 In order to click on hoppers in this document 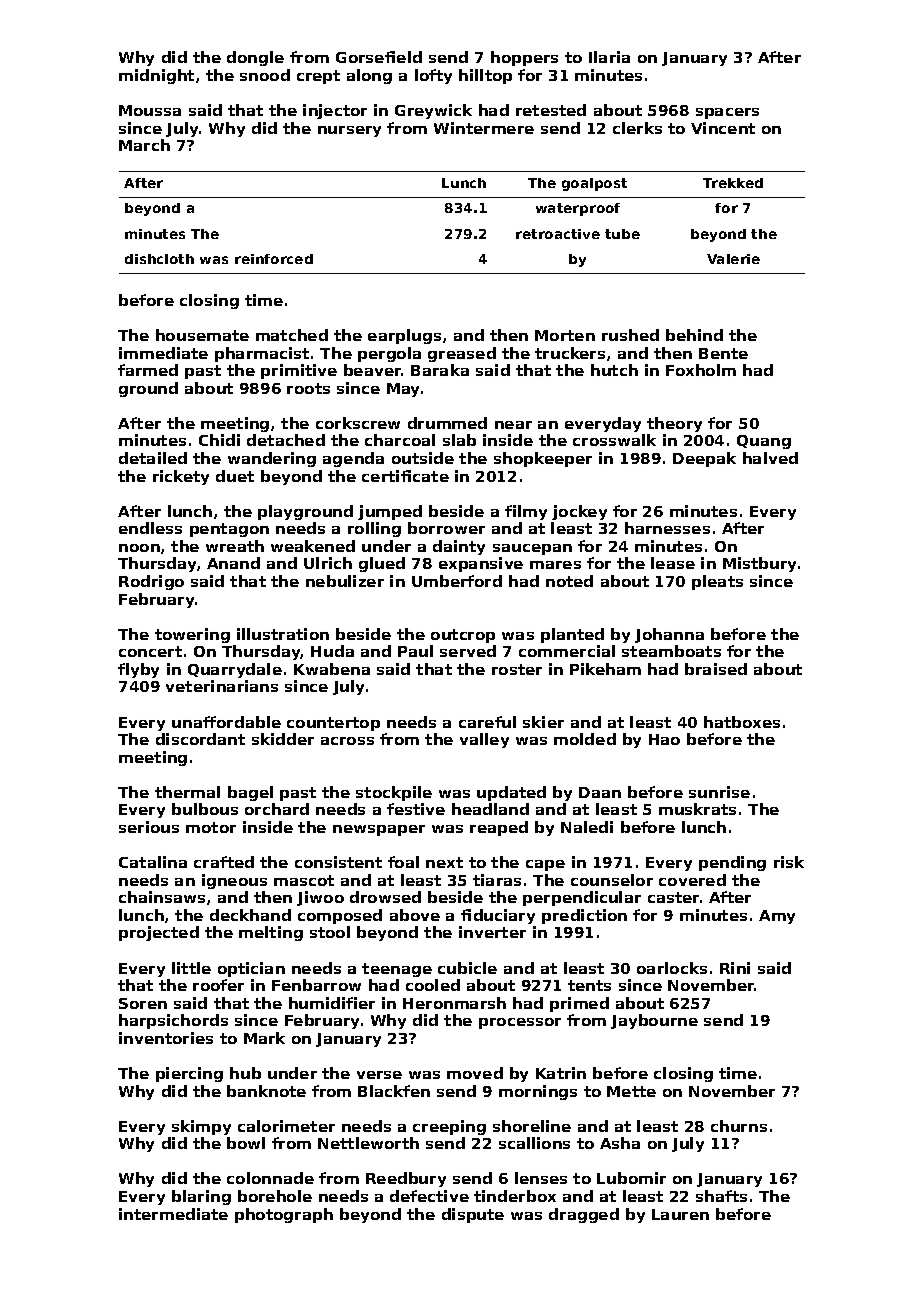, I will do `click(524, 58)`.
